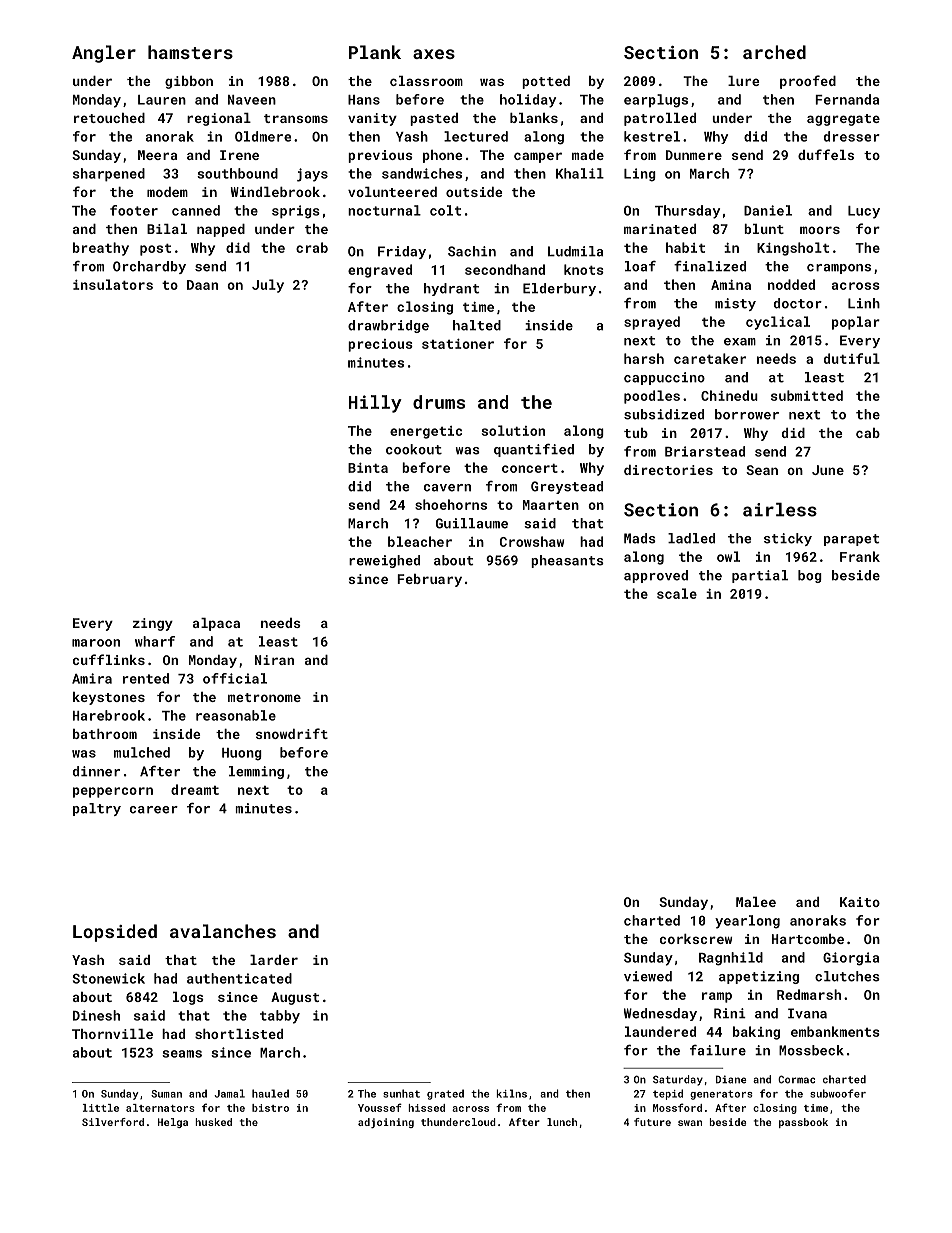  What do you see at coordinates (429, 580) in the screenshot?
I see `February` at bounding box center [429, 580].
